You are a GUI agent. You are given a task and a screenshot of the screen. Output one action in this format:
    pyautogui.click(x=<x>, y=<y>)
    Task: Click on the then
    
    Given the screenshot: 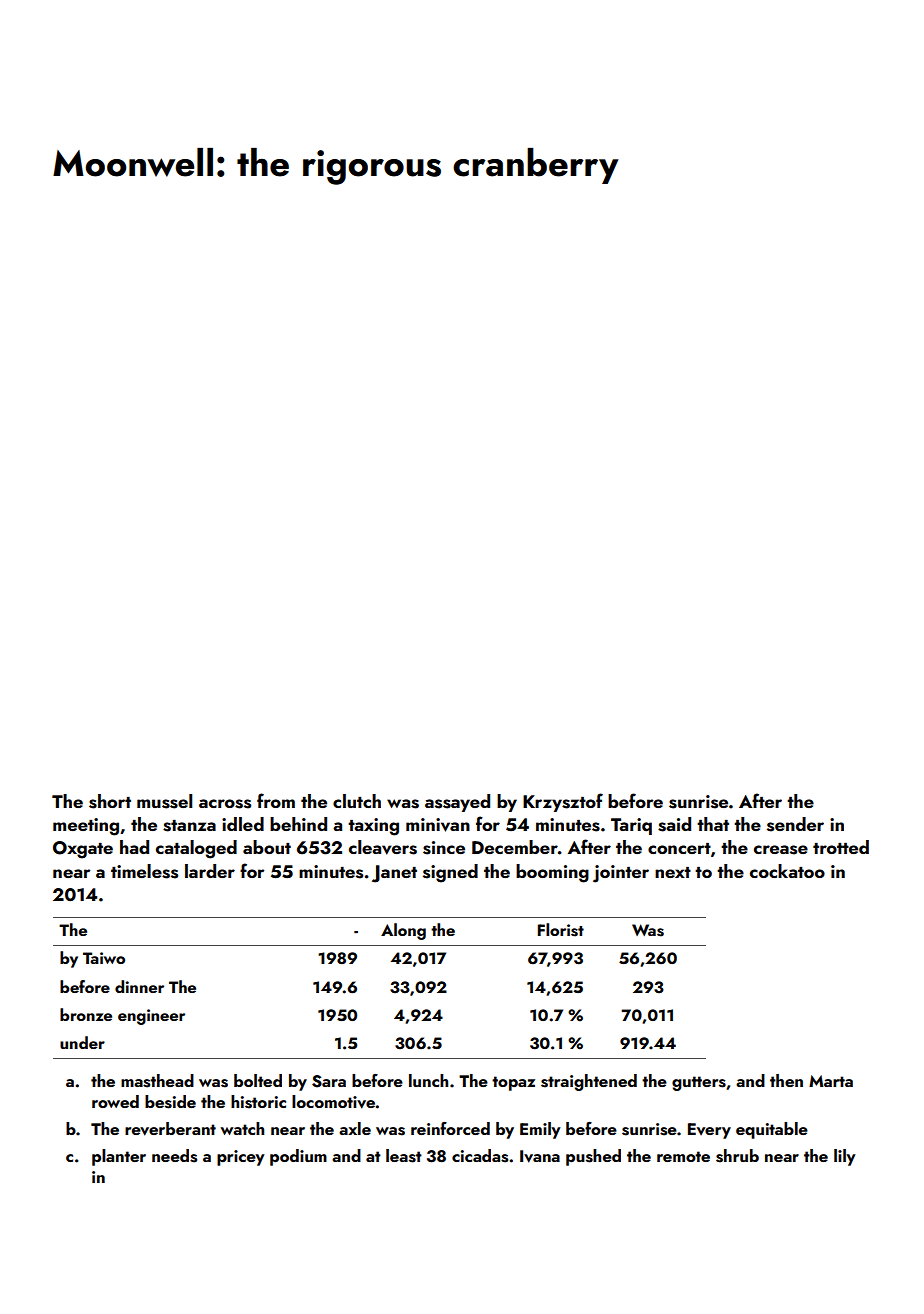 What is the action you would take?
    pyautogui.click(x=786, y=1080)
